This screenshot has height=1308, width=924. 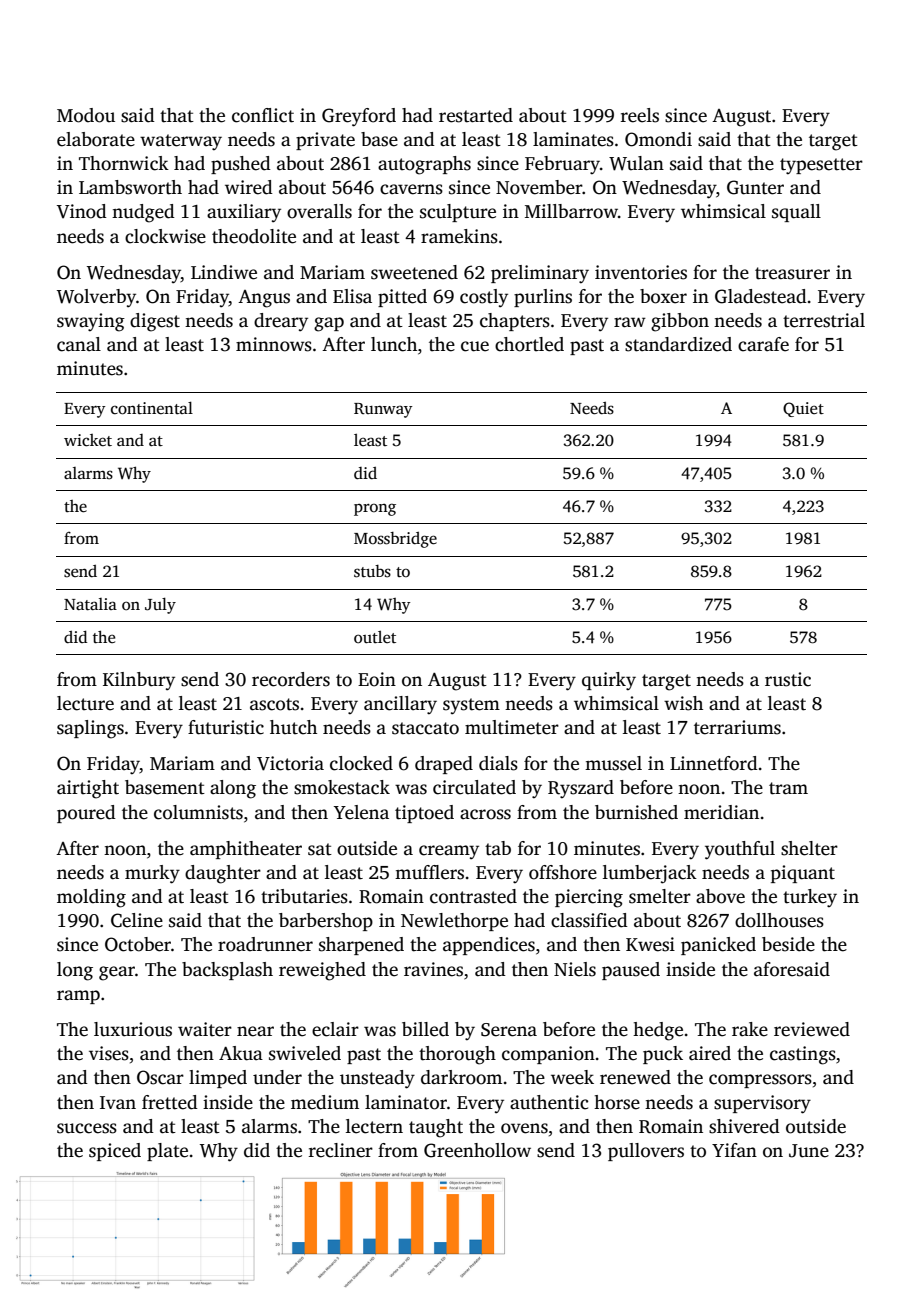 I want to click on Modou, so click(x=86, y=115).
